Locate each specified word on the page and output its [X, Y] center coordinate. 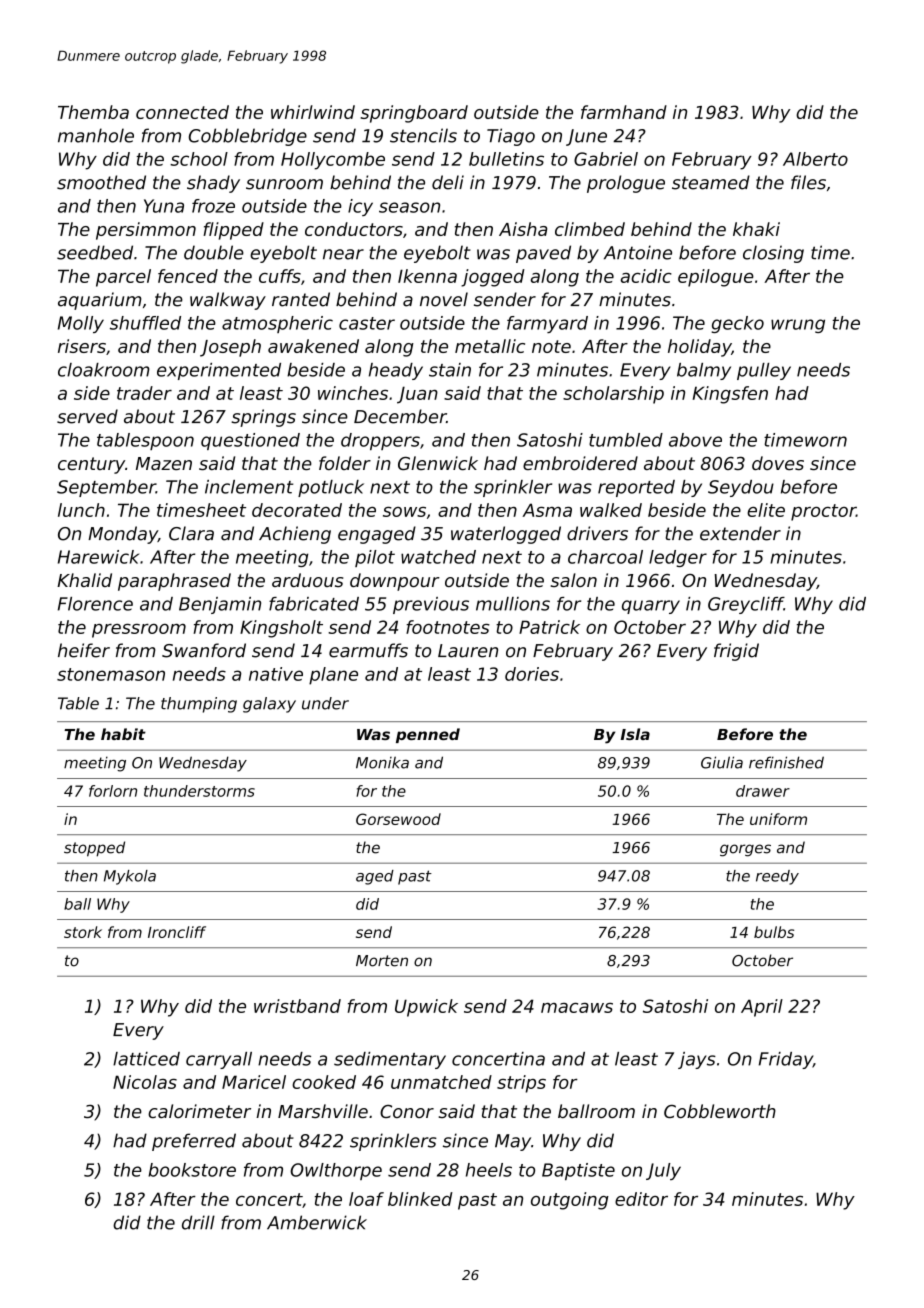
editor [641, 1199]
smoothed [101, 182]
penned [428, 735]
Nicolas [145, 1082]
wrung [798, 326]
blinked [420, 1199]
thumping [199, 705]
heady [396, 371]
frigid [736, 652]
